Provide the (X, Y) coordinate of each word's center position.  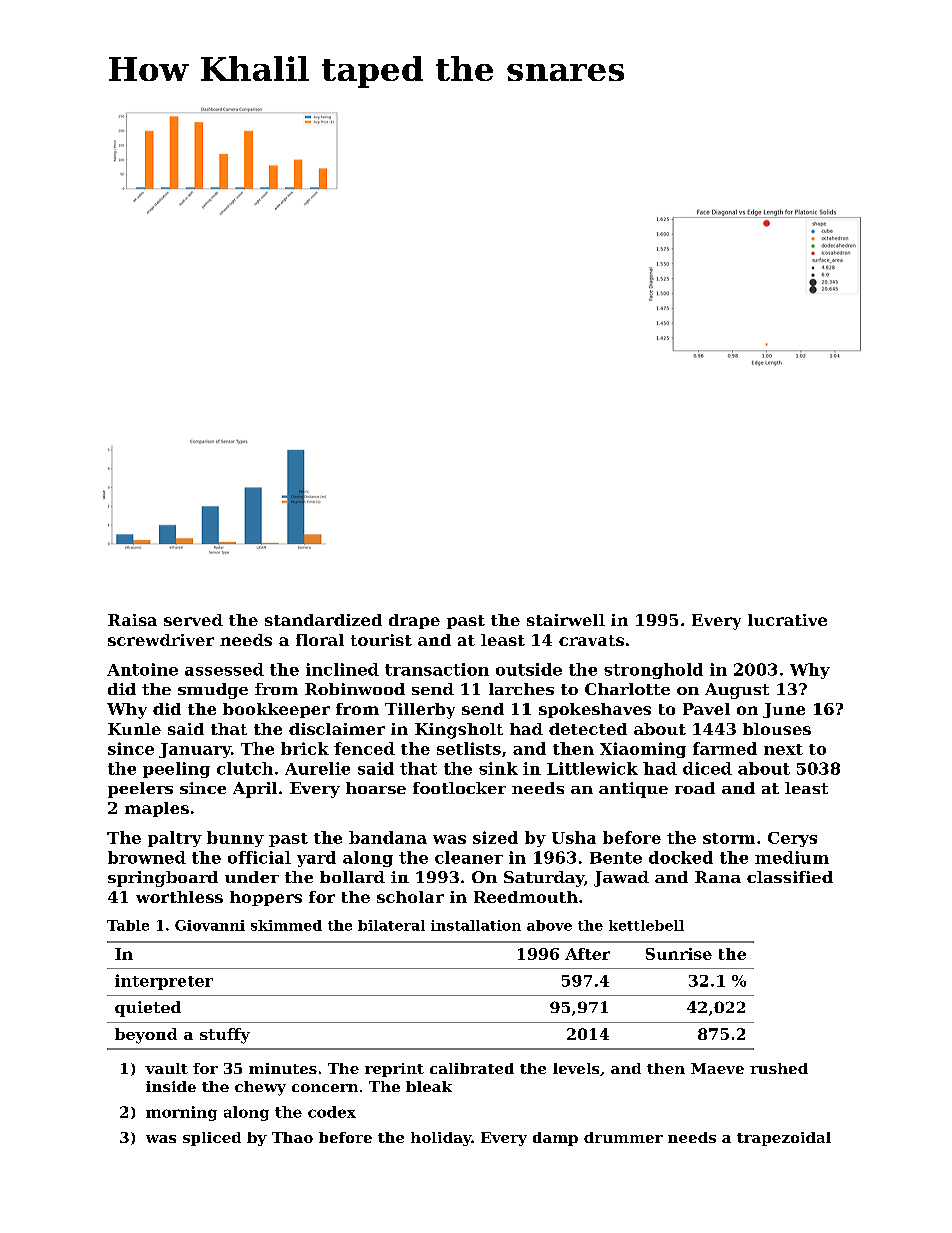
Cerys (792, 839)
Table (128, 925)
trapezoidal (784, 1139)
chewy (260, 1088)
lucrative (787, 620)
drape (414, 621)
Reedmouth (526, 897)
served (193, 620)
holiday (441, 1139)
